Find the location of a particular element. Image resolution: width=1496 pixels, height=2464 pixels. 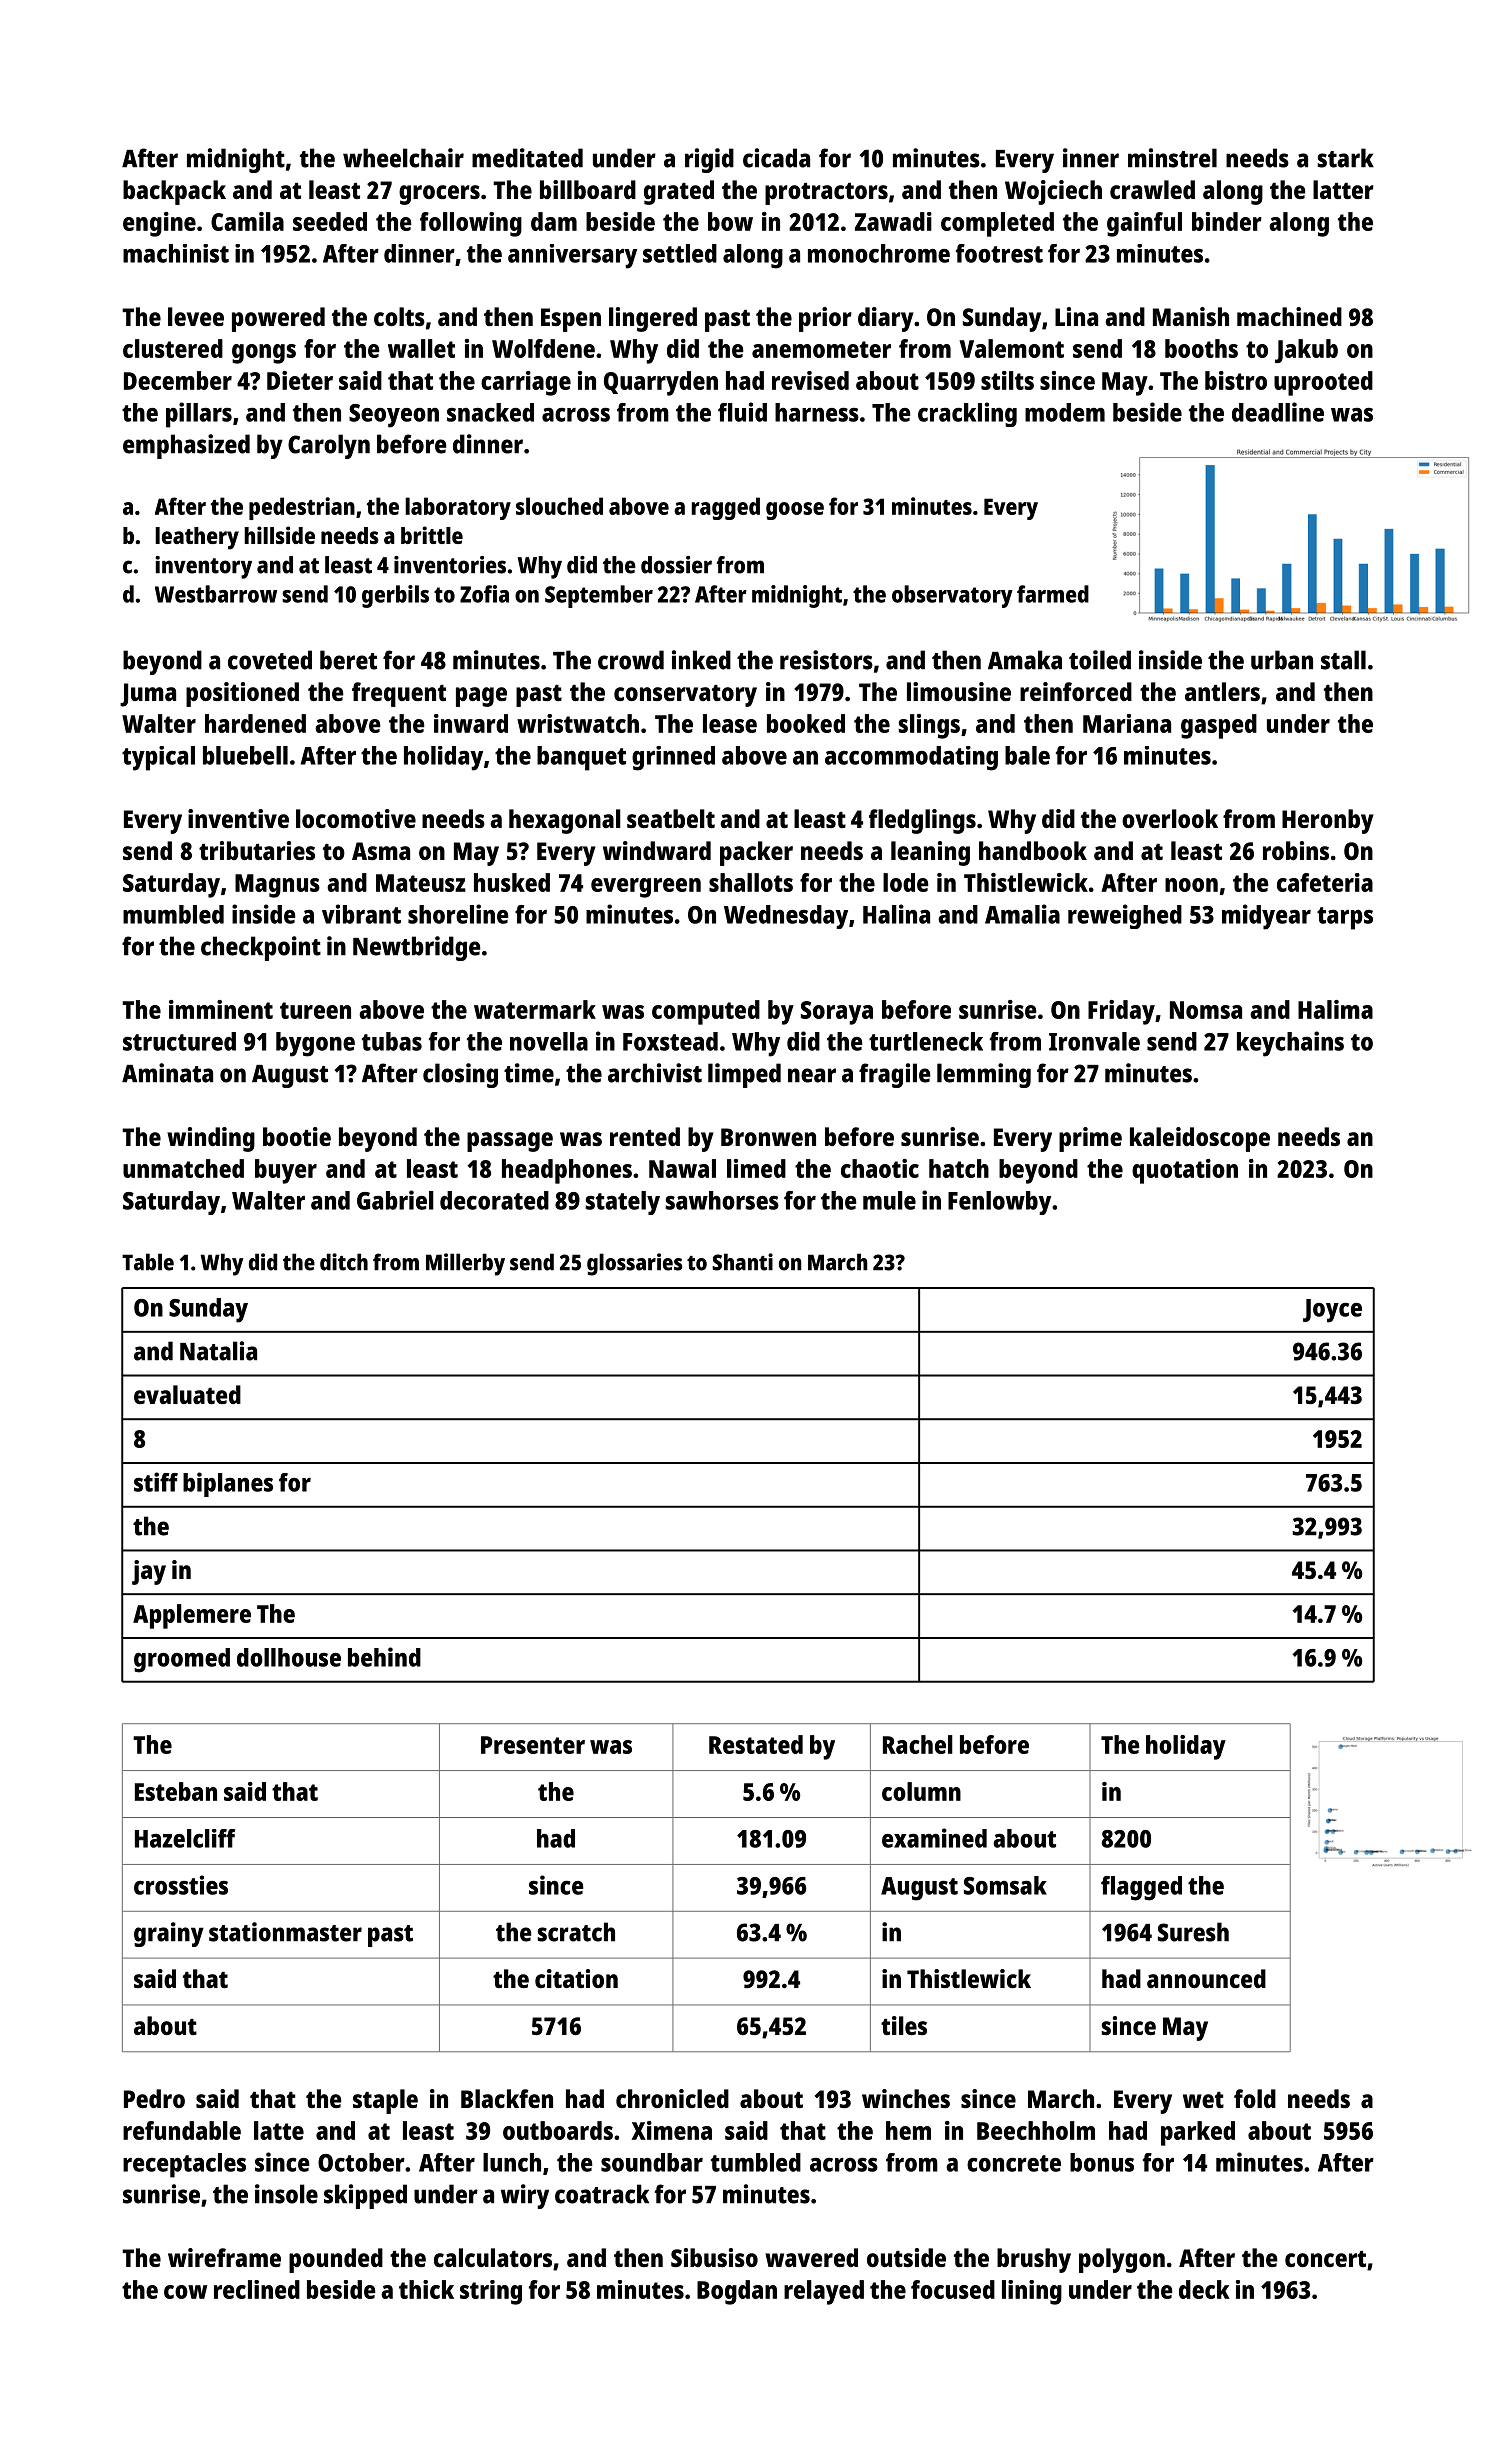

Presenter is located at coordinates (533, 1745).
